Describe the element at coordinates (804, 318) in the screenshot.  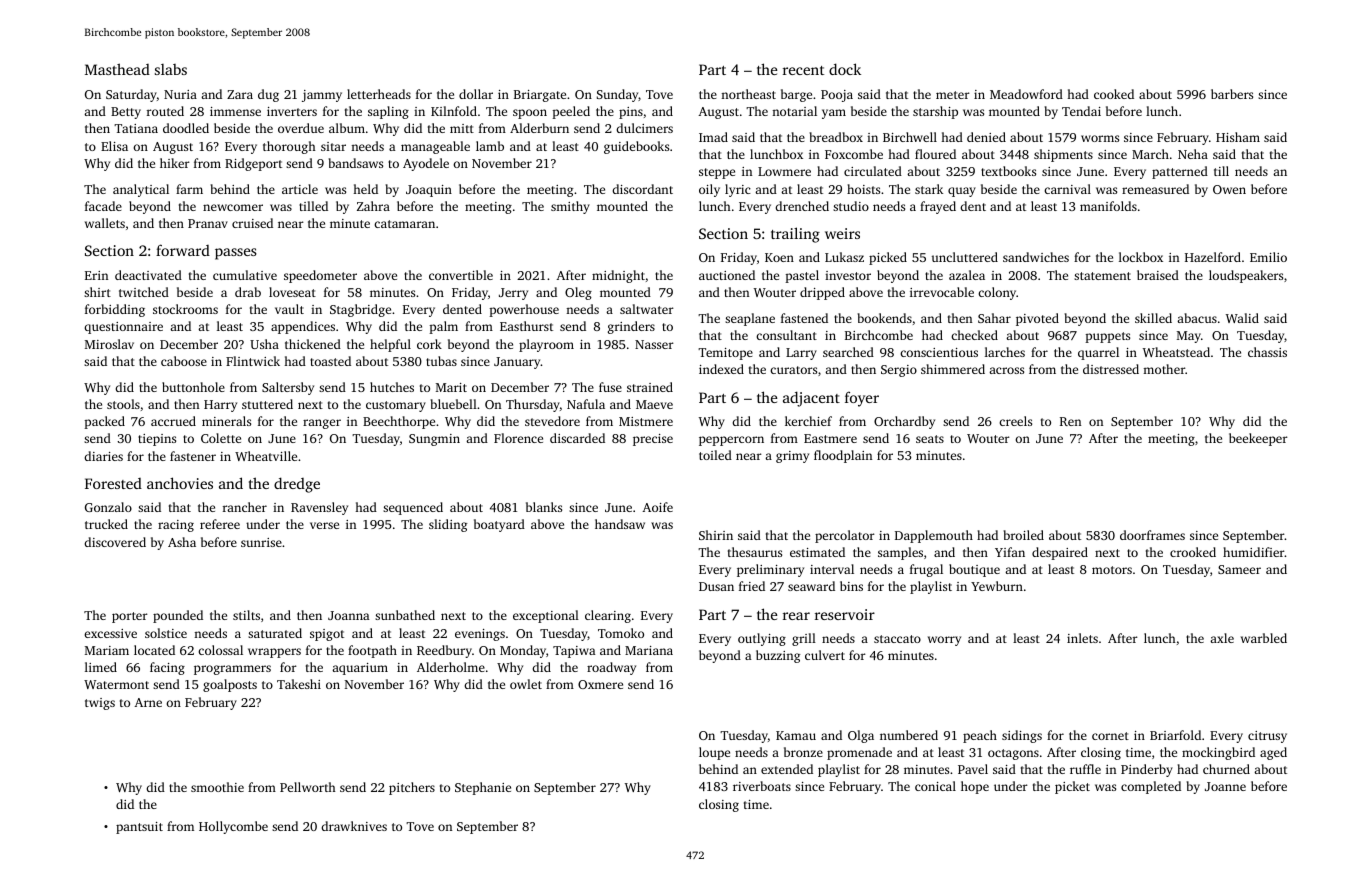
I see `fastened` at that location.
